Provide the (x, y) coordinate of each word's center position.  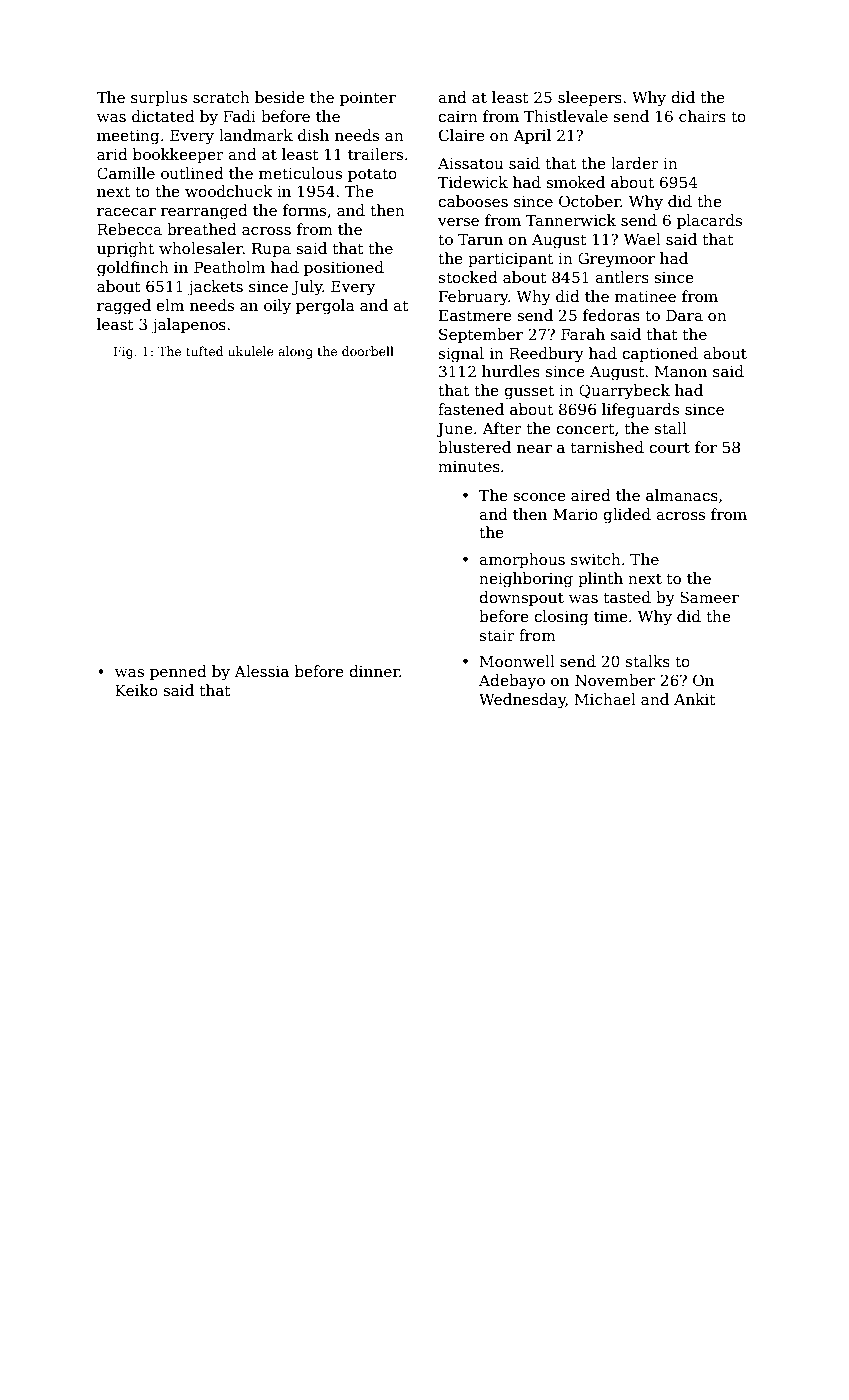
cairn (458, 116)
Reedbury (546, 355)
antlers (622, 277)
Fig (123, 353)
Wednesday (522, 701)
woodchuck (229, 191)
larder (635, 163)
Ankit (695, 699)
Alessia (261, 671)
